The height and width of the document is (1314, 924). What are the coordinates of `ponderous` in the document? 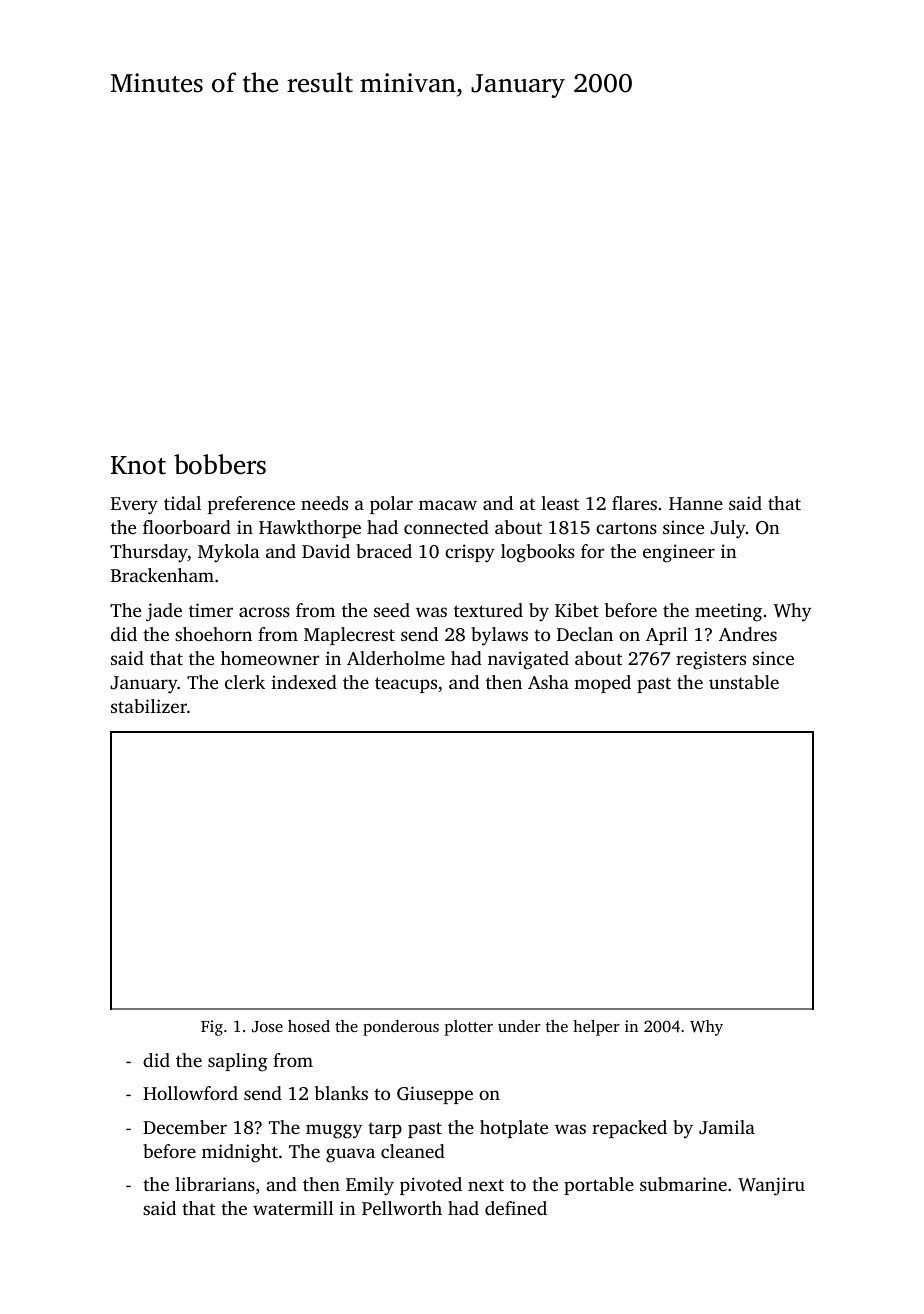 It's located at (401, 1028).
